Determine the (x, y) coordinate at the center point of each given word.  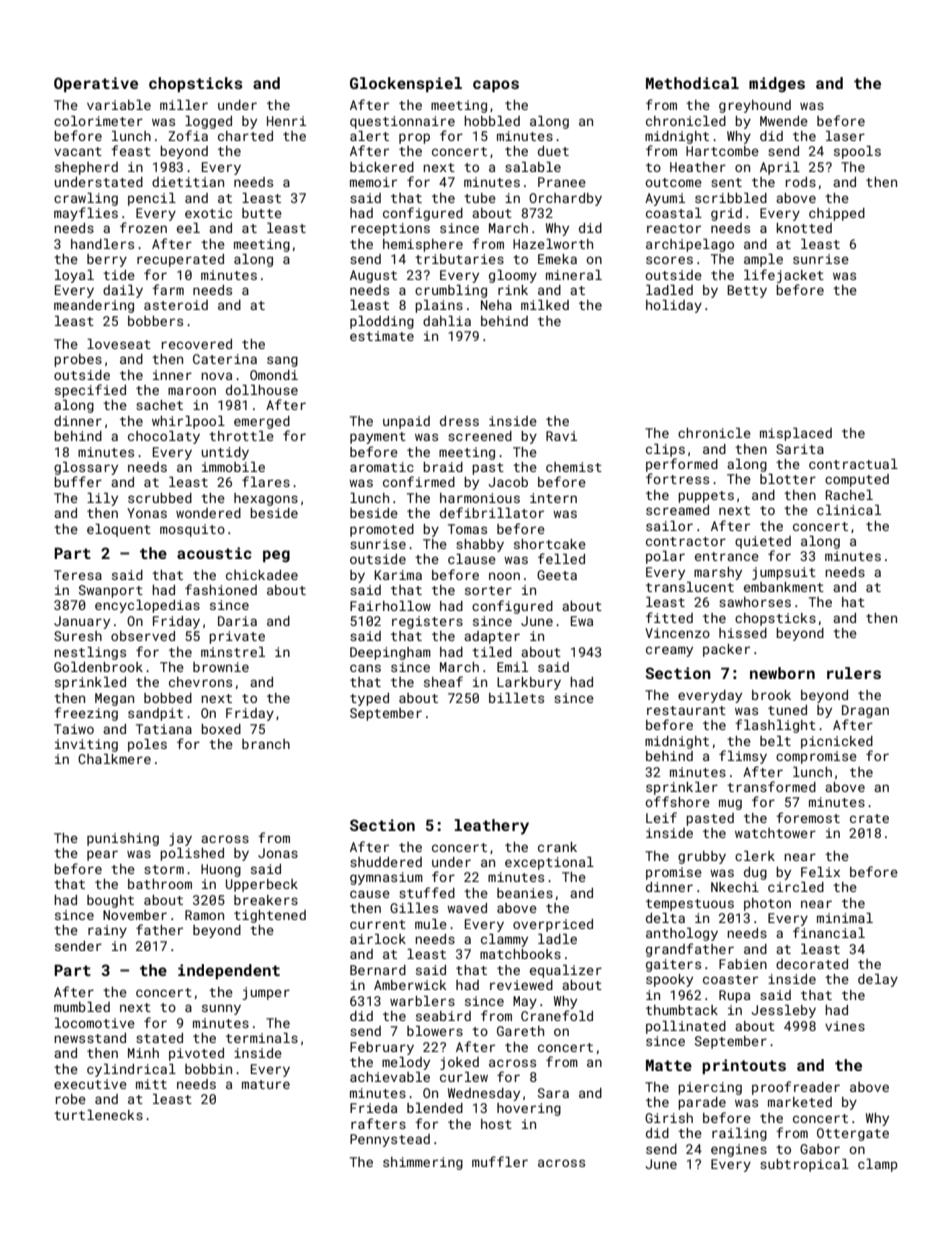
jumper (266, 993)
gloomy (513, 276)
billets (516, 698)
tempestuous (690, 905)
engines (739, 1150)
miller (184, 105)
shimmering (423, 1163)
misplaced (796, 434)
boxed (221, 729)
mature (266, 1084)
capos (496, 86)
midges (777, 85)
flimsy (743, 757)
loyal (74, 276)
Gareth (520, 1031)
